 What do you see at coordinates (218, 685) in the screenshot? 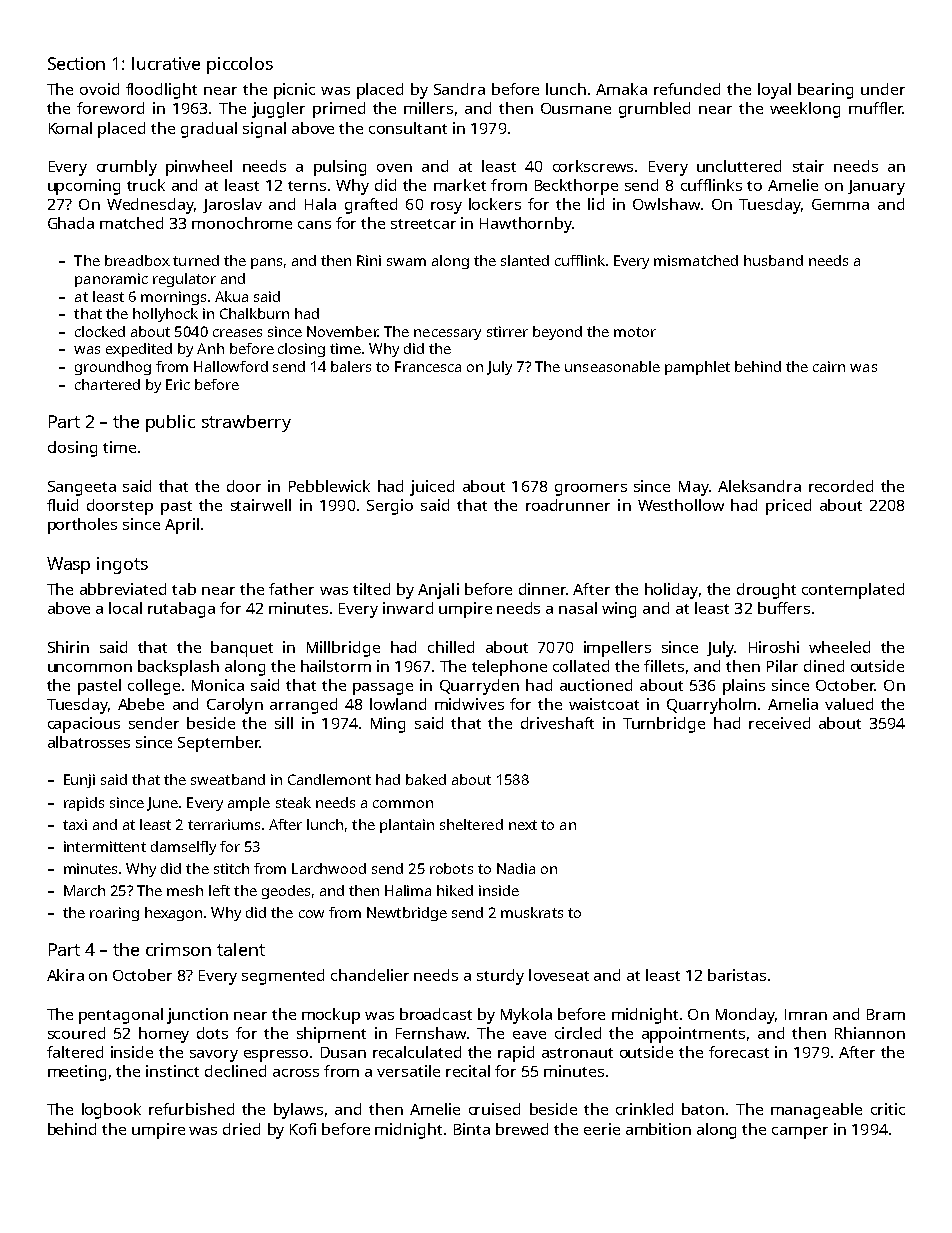
I see `Monica` at bounding box center [218, 685].
